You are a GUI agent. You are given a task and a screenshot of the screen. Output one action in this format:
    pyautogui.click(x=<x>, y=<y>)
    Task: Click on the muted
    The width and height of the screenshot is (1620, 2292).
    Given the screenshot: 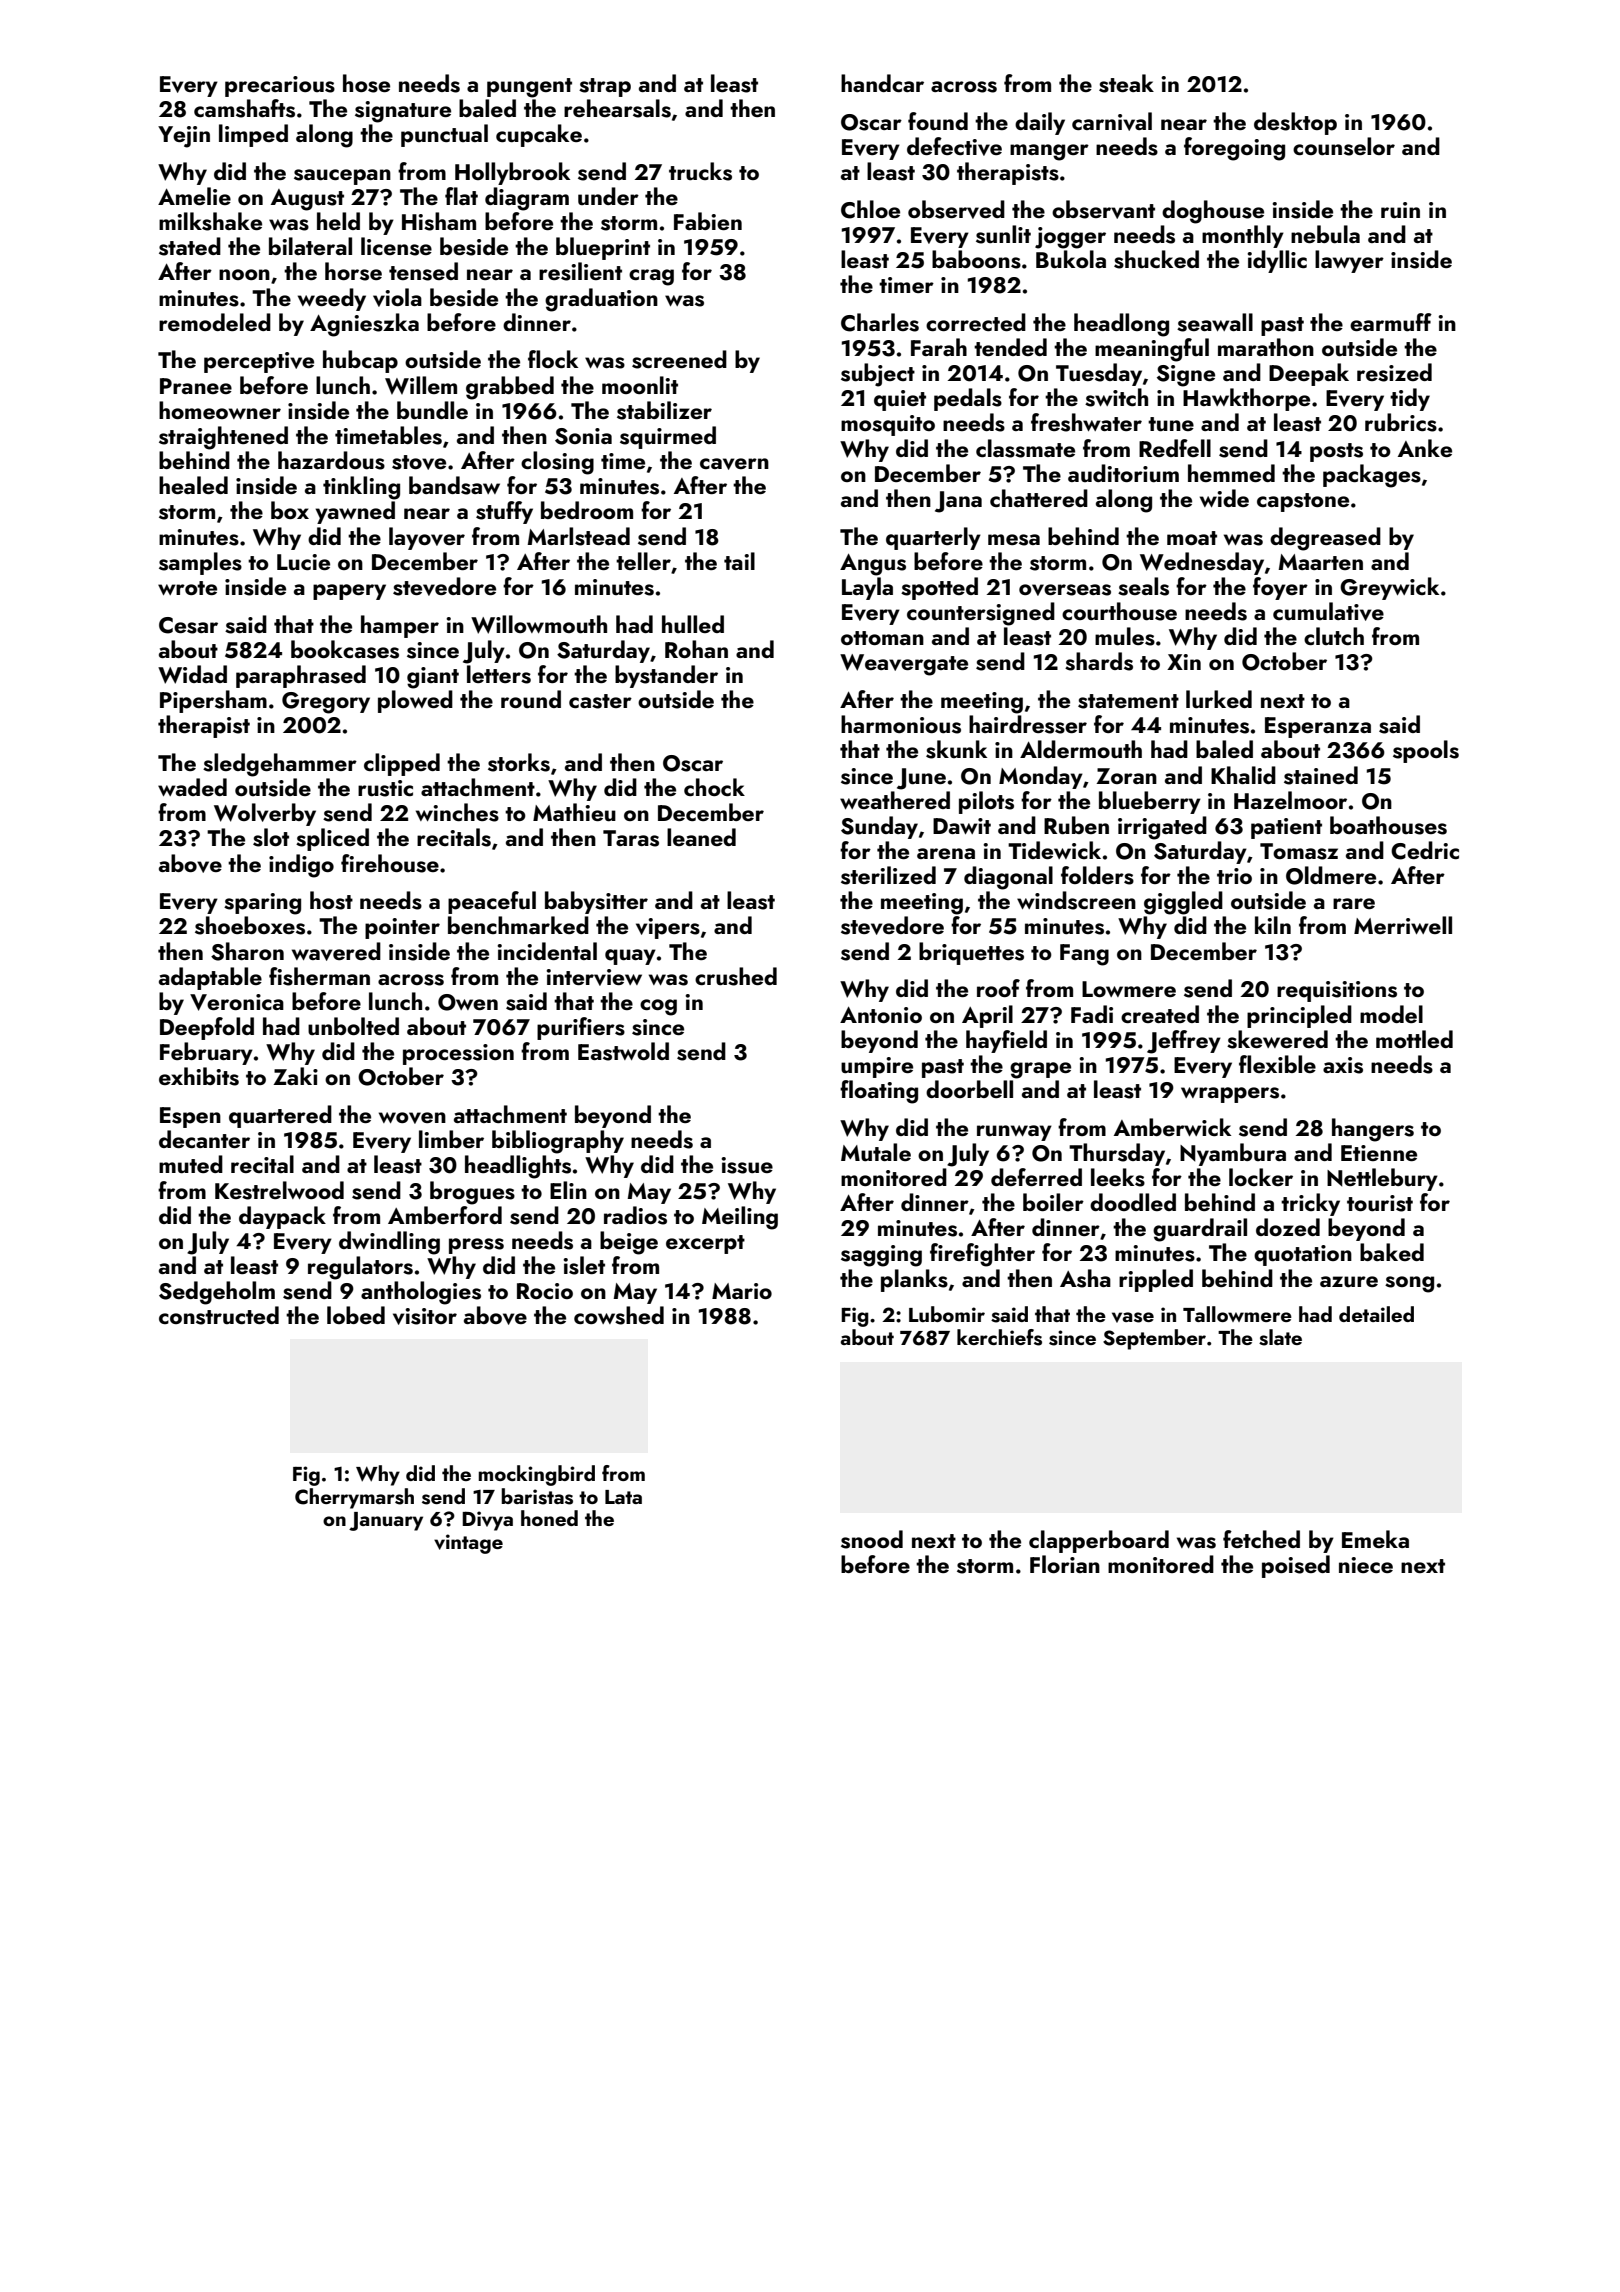 What is the action you would take?
    pyautogui.click(x=191, y=1164)
